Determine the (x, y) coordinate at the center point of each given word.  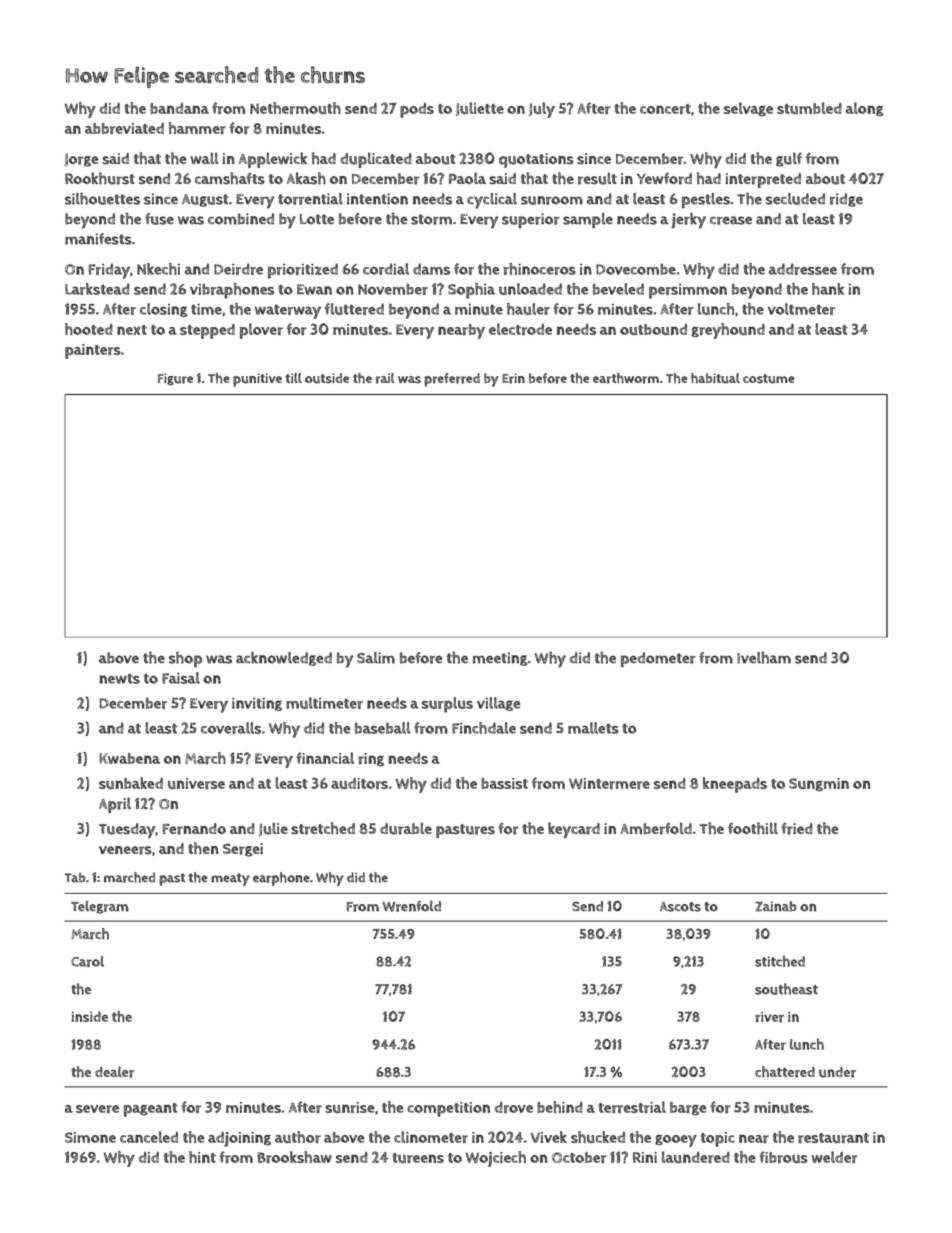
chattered (785, 1072)
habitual (715, 378)
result (597, 178)
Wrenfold (412, 906)
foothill (753, 828)
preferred (452, 380)
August (205, 200)
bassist (504, 783)
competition (448, 1109)
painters (93, 351)
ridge (846, 200)
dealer (114, 1072)
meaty (230, 879)
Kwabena (129, 758)
